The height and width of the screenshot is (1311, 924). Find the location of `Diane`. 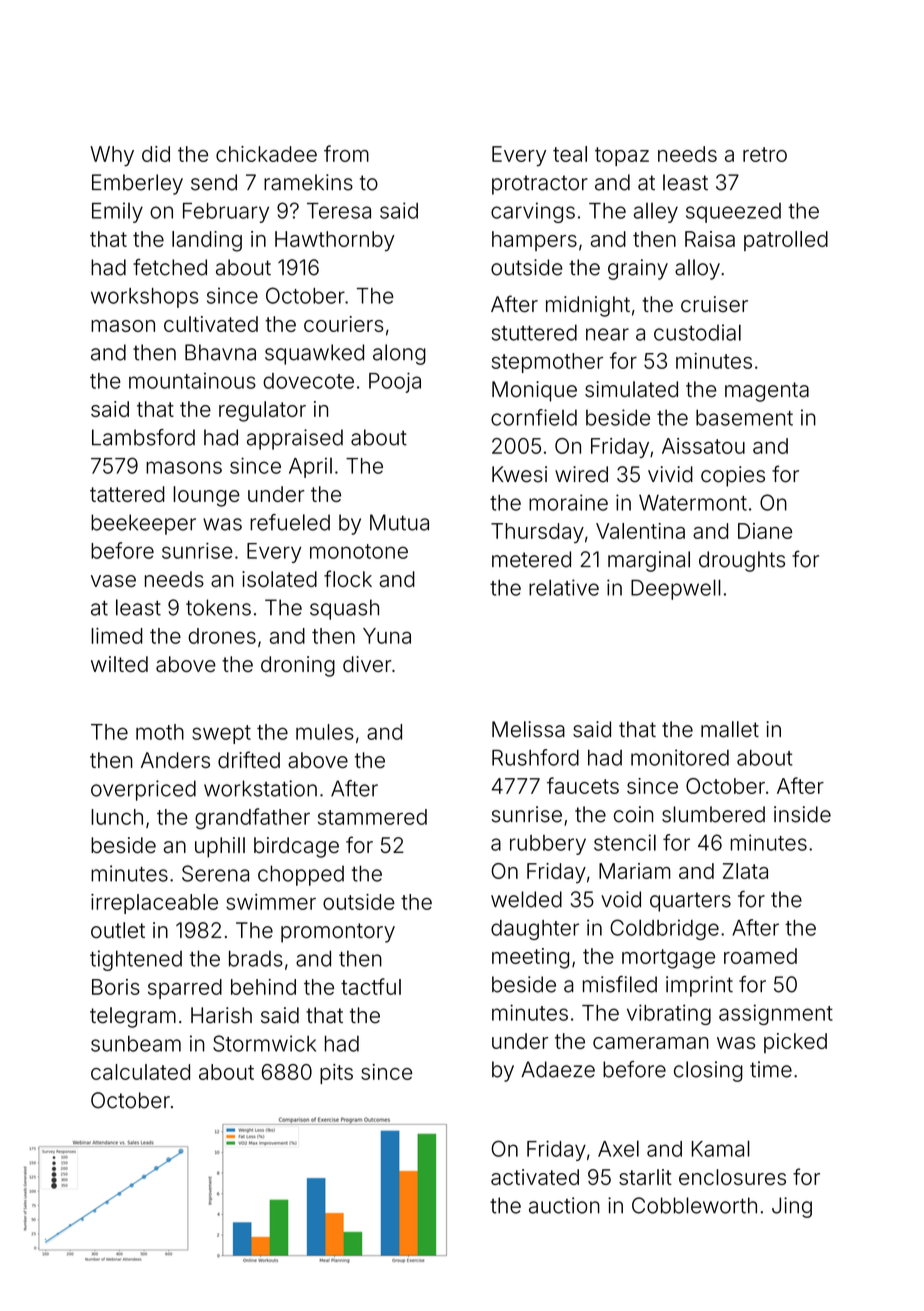

Diane is located at coordinates (765, 531).
